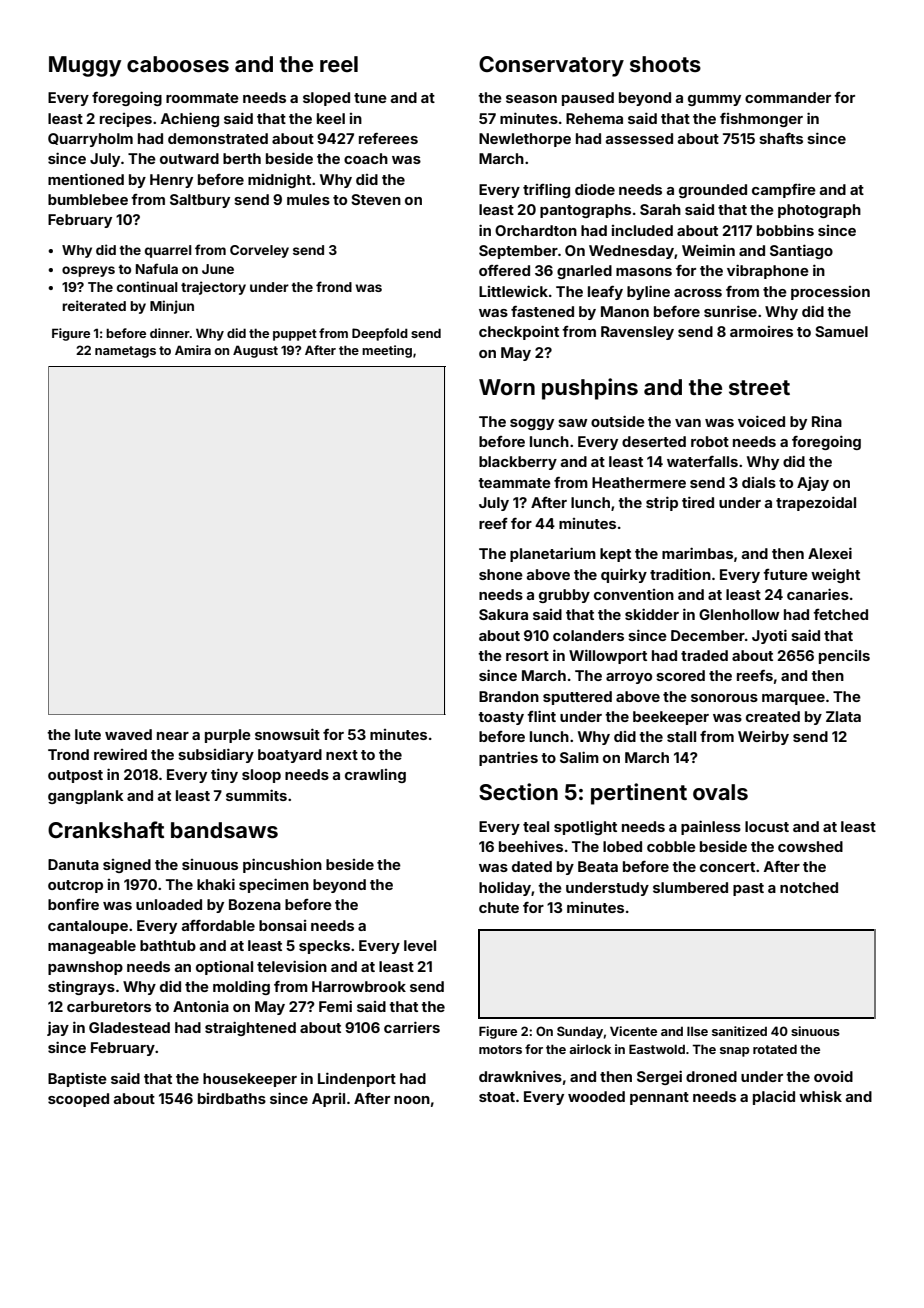 The height and width of the screenshot is (1308, 924). Describe the element at coordinates (241, 988) in the screenshot. I see `molding` at that location.
